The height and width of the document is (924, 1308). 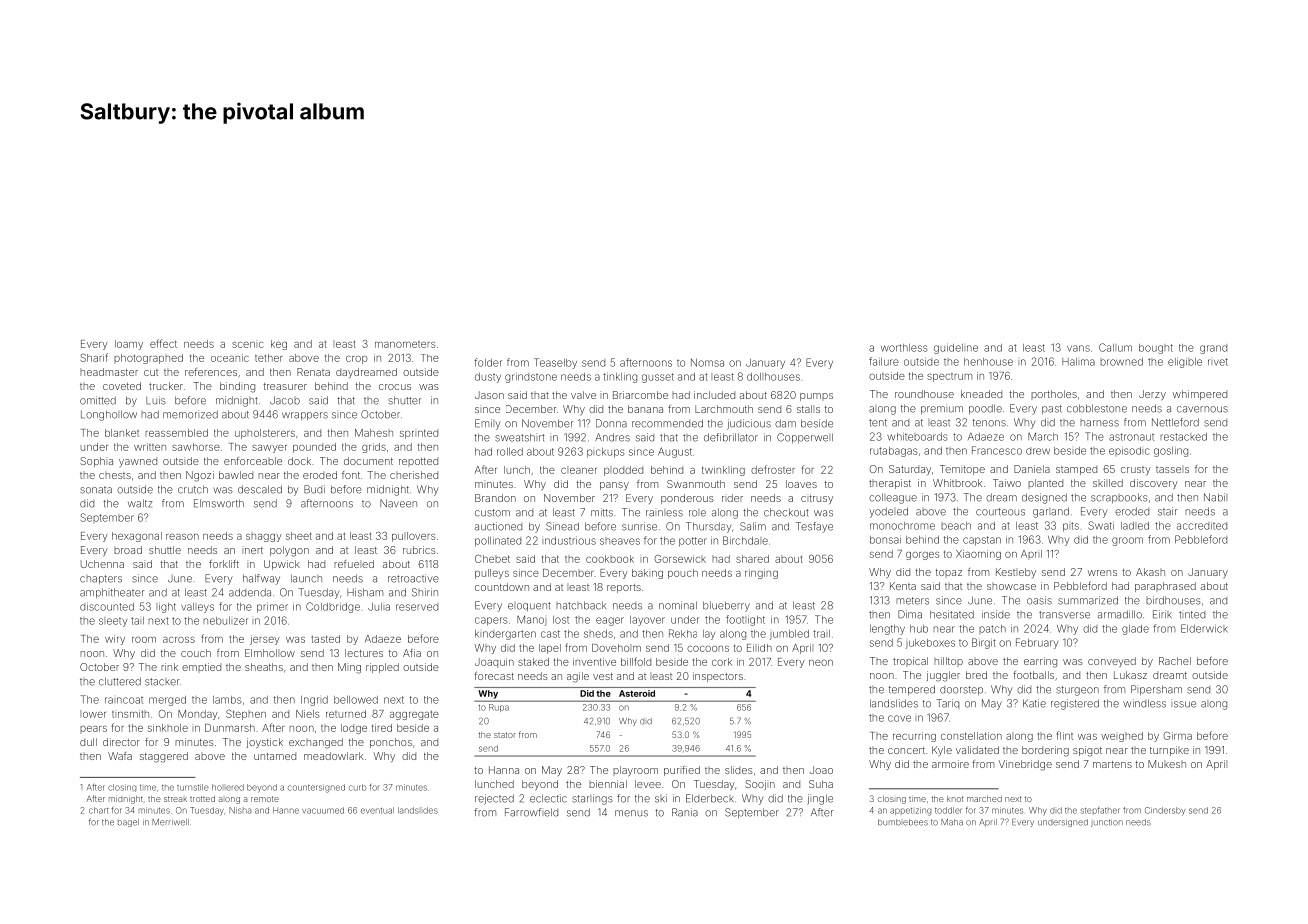 I want to click on wrappers, so click(x=305, y=416).
